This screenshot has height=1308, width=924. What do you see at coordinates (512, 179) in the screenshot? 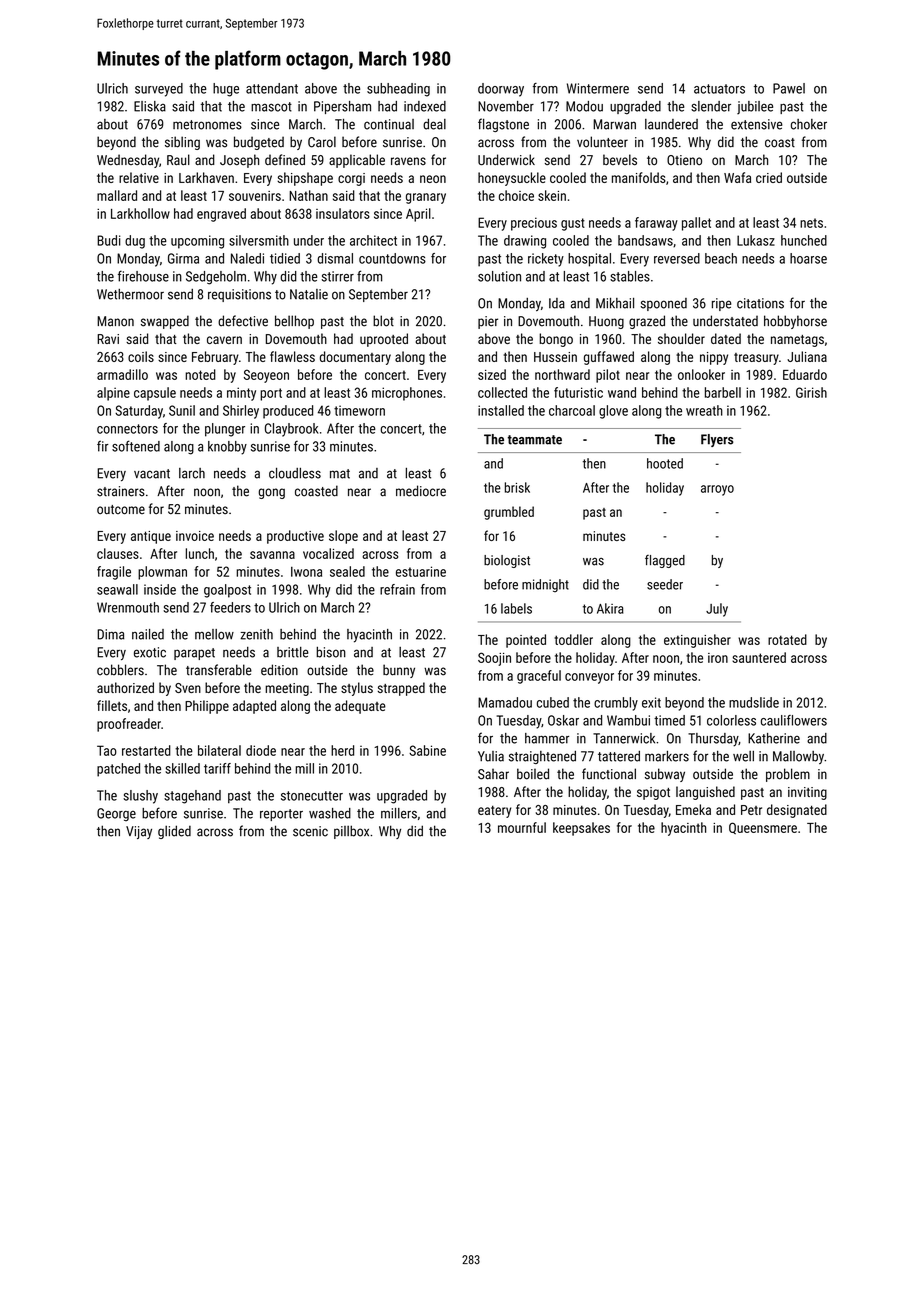
I see `honeysuckle` at bounding box center [512, 179].
